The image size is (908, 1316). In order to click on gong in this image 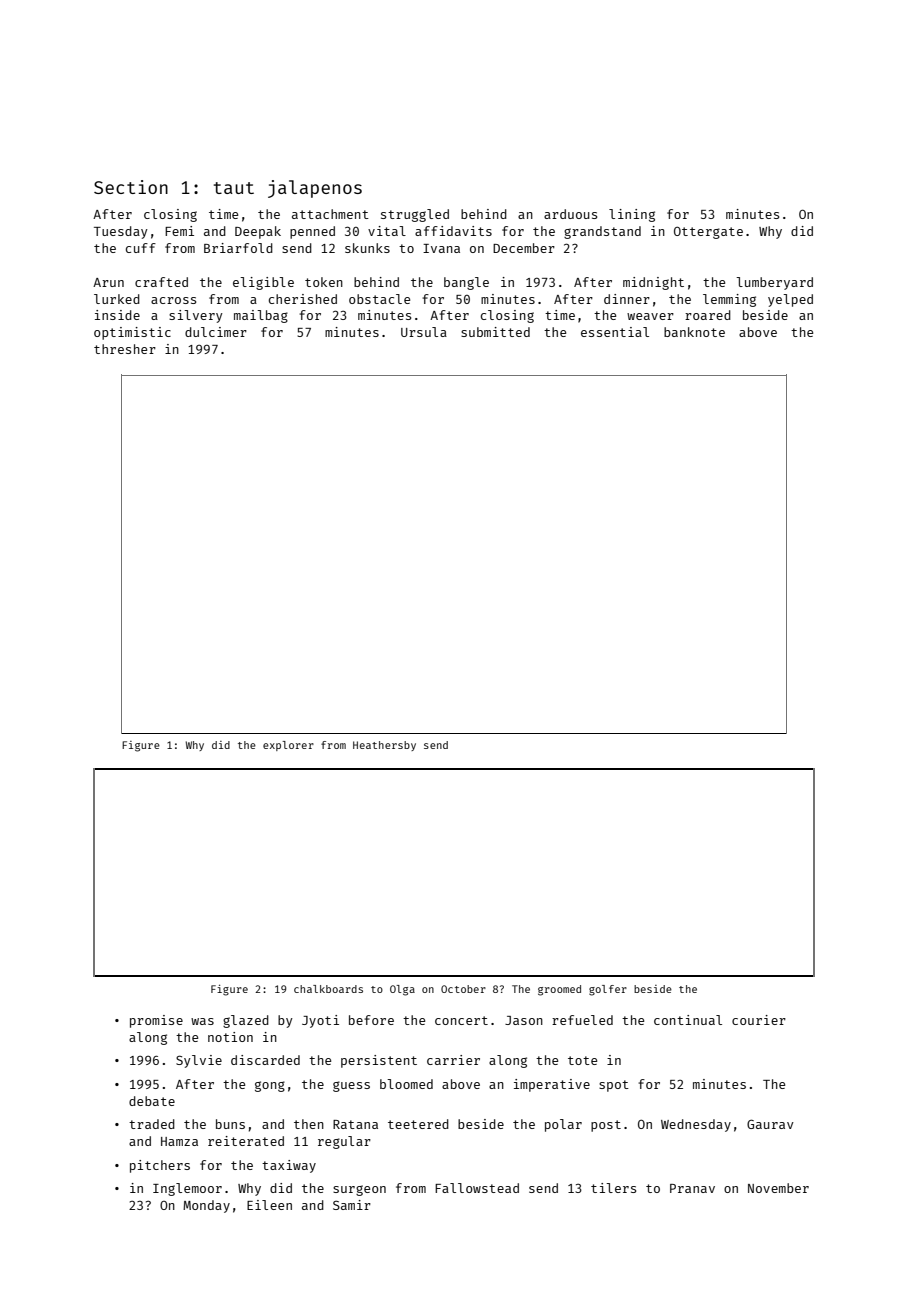, I will do `click(270, 1086)`.
